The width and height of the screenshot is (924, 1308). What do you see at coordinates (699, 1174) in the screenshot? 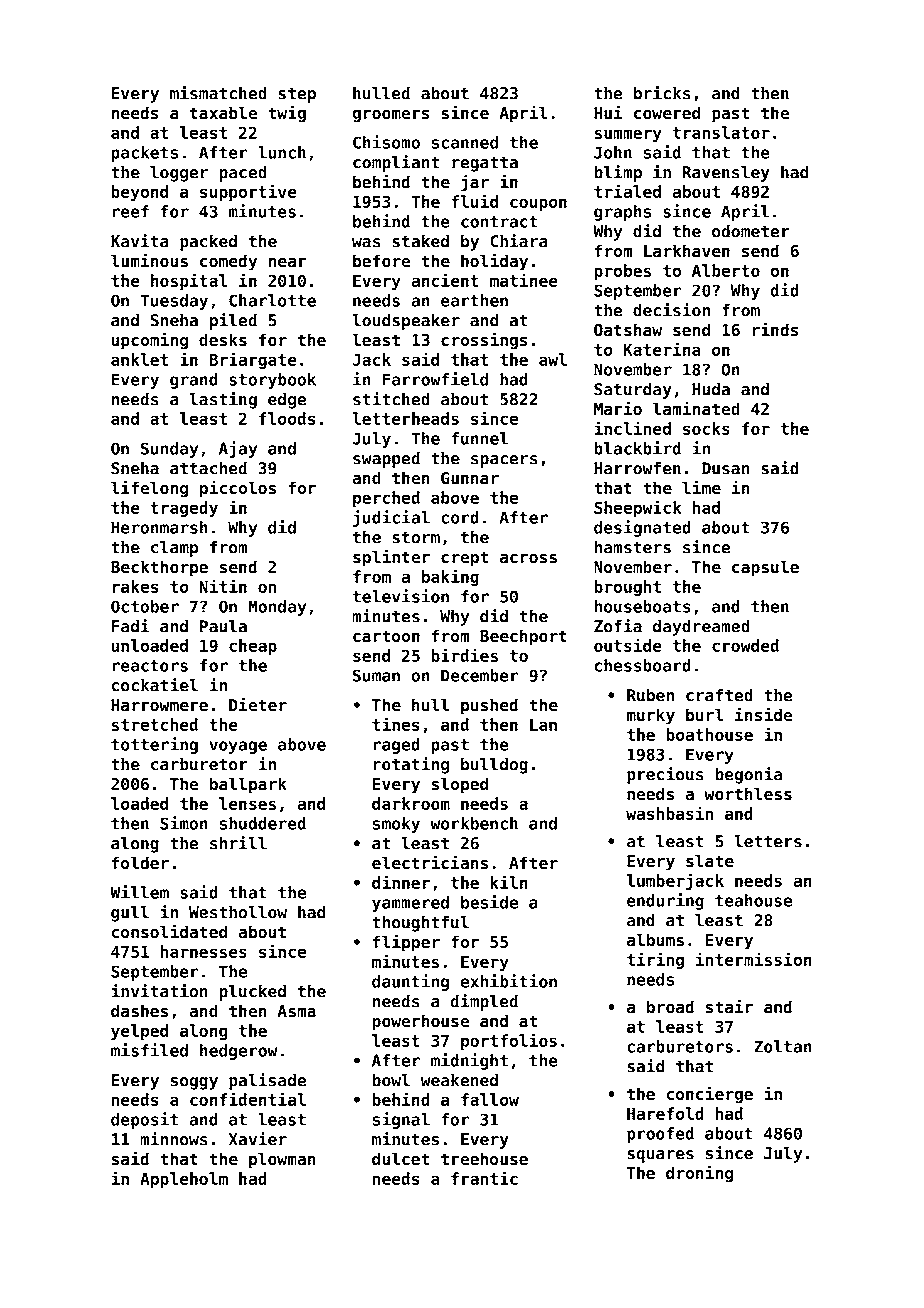
I see `droning` at bounding box center [699, 1174].
